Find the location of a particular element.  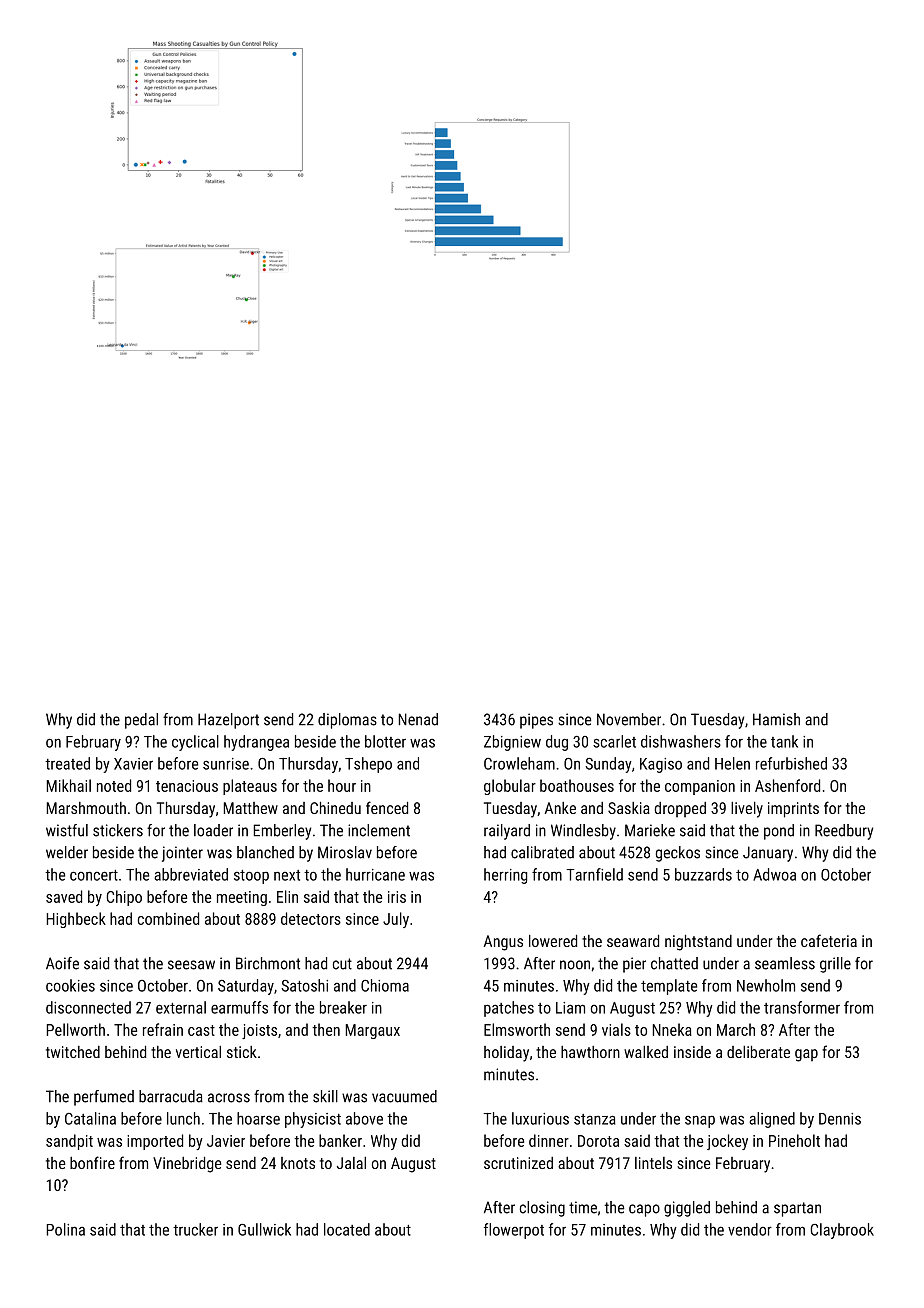

deliberate is located at coordinates (758, 1052).
